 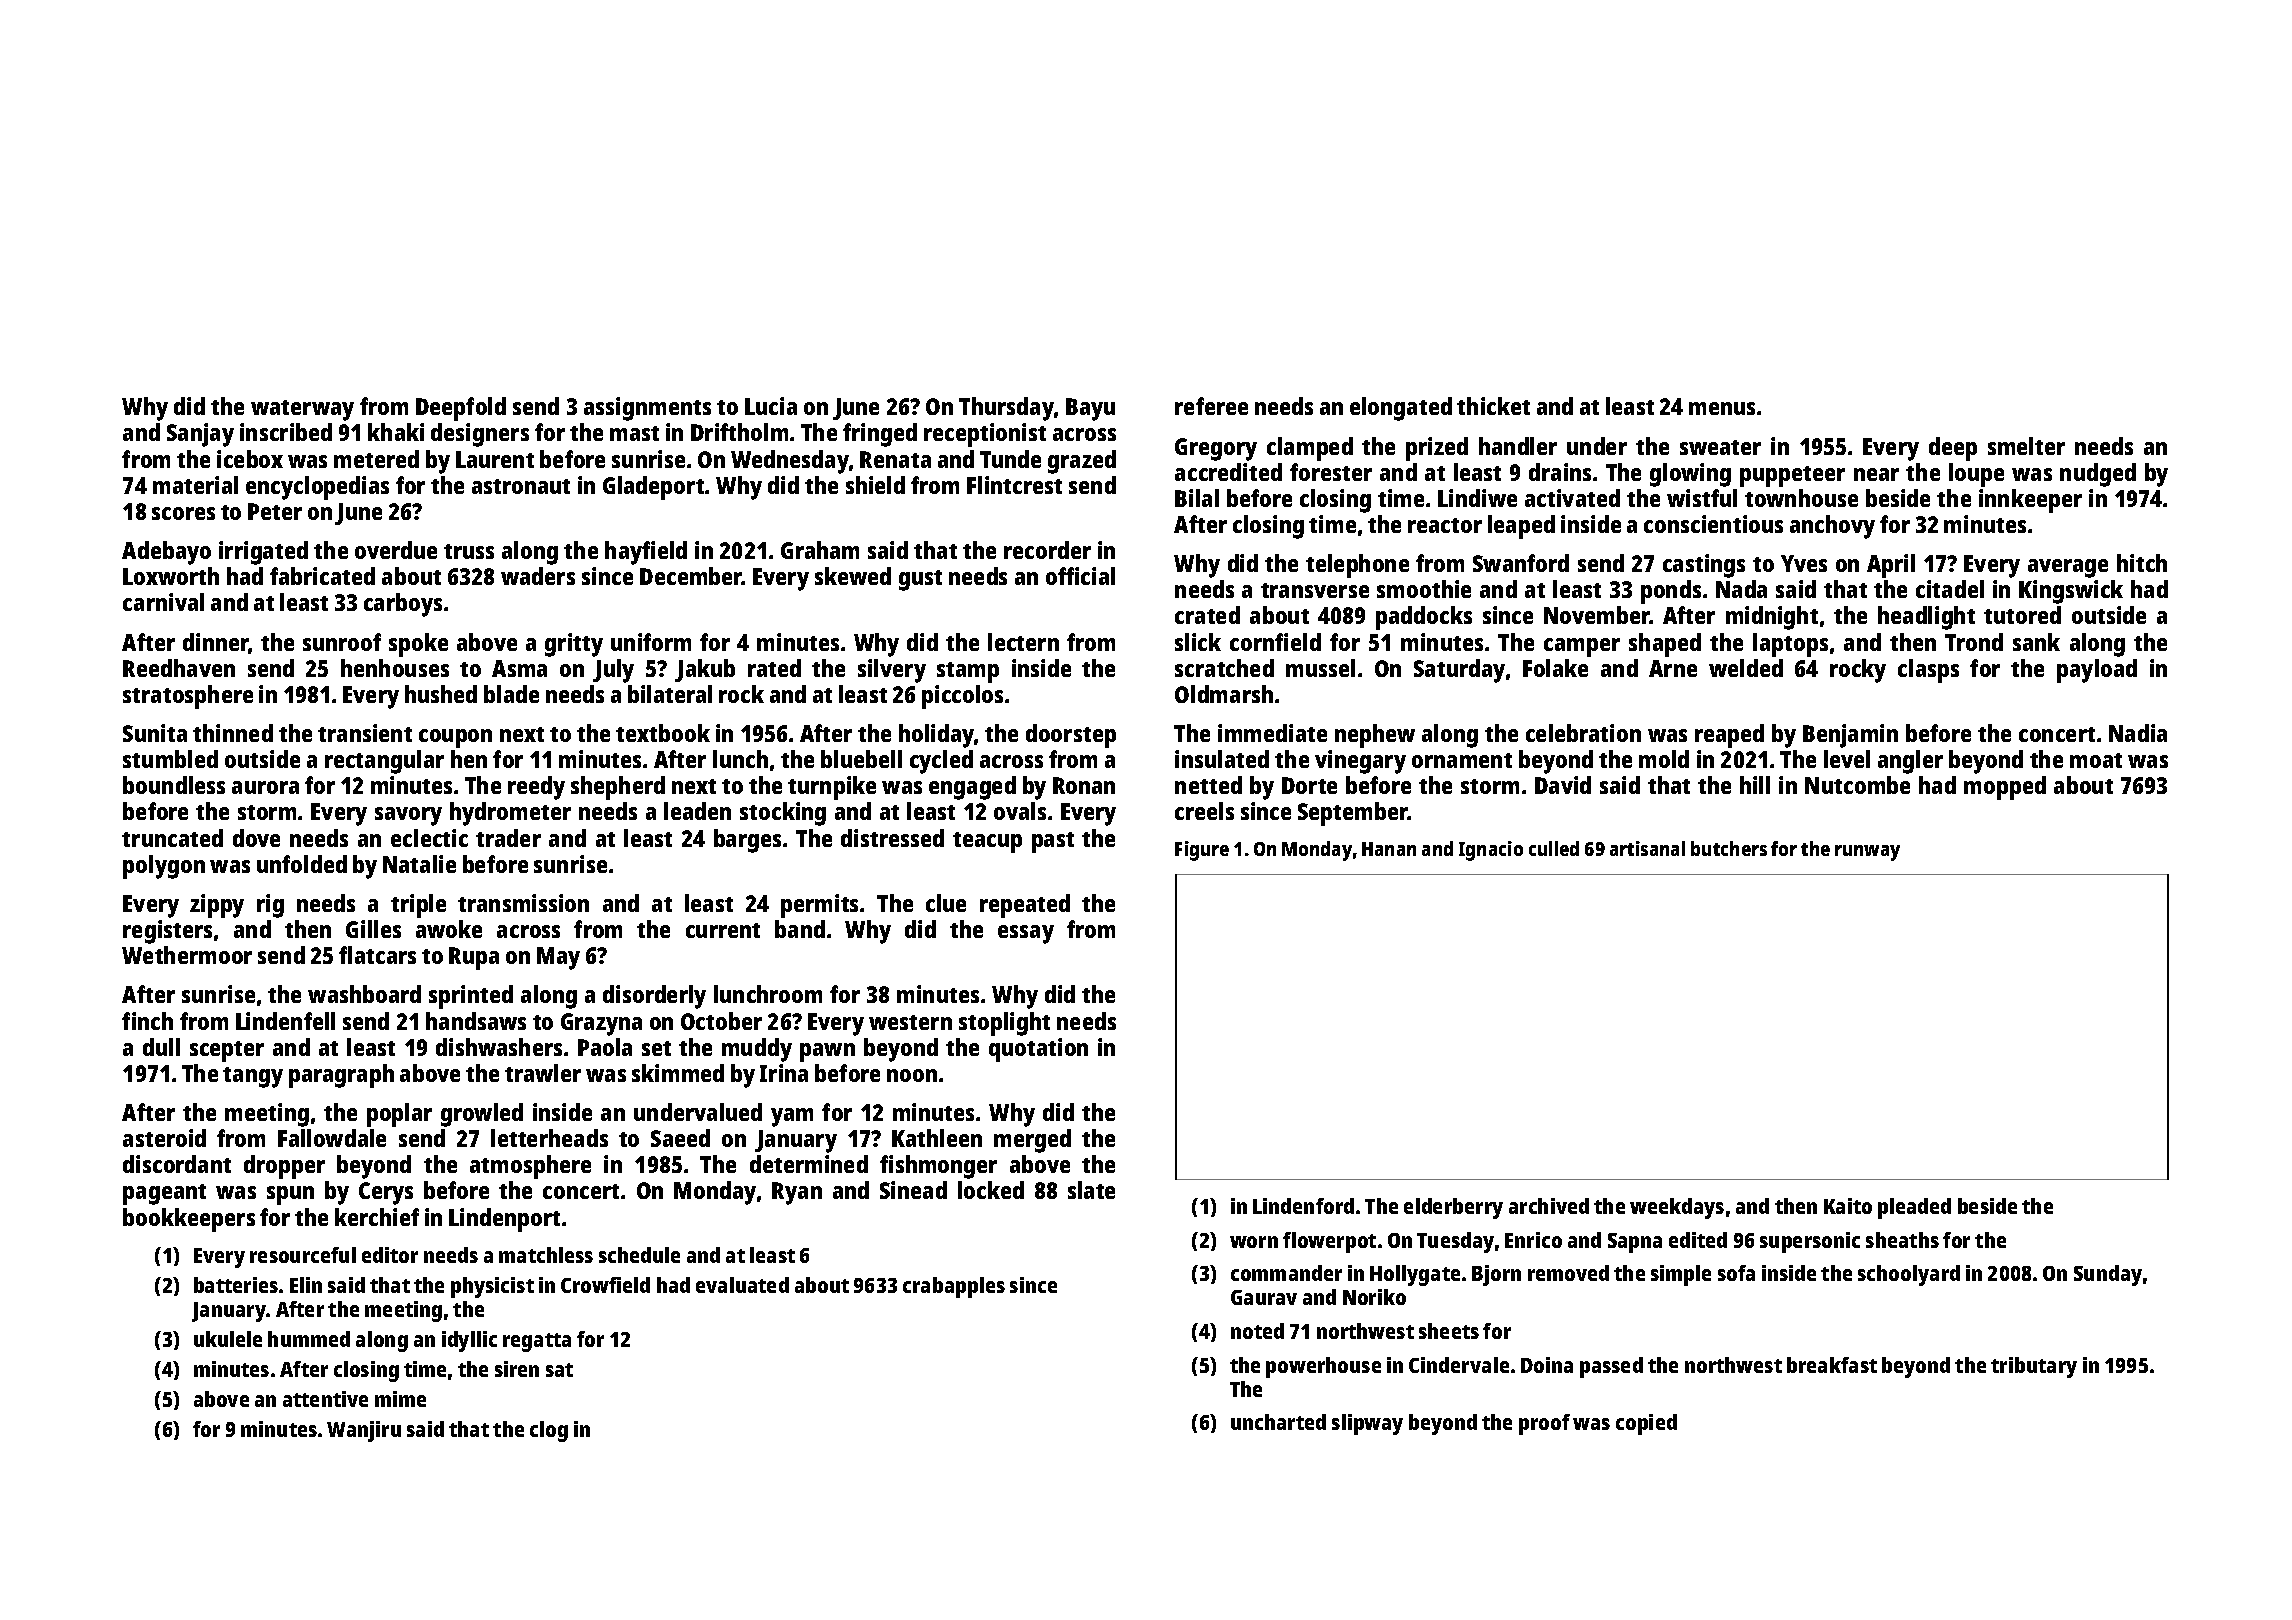 I want to click on runway, so click(x=1867, y=853).
